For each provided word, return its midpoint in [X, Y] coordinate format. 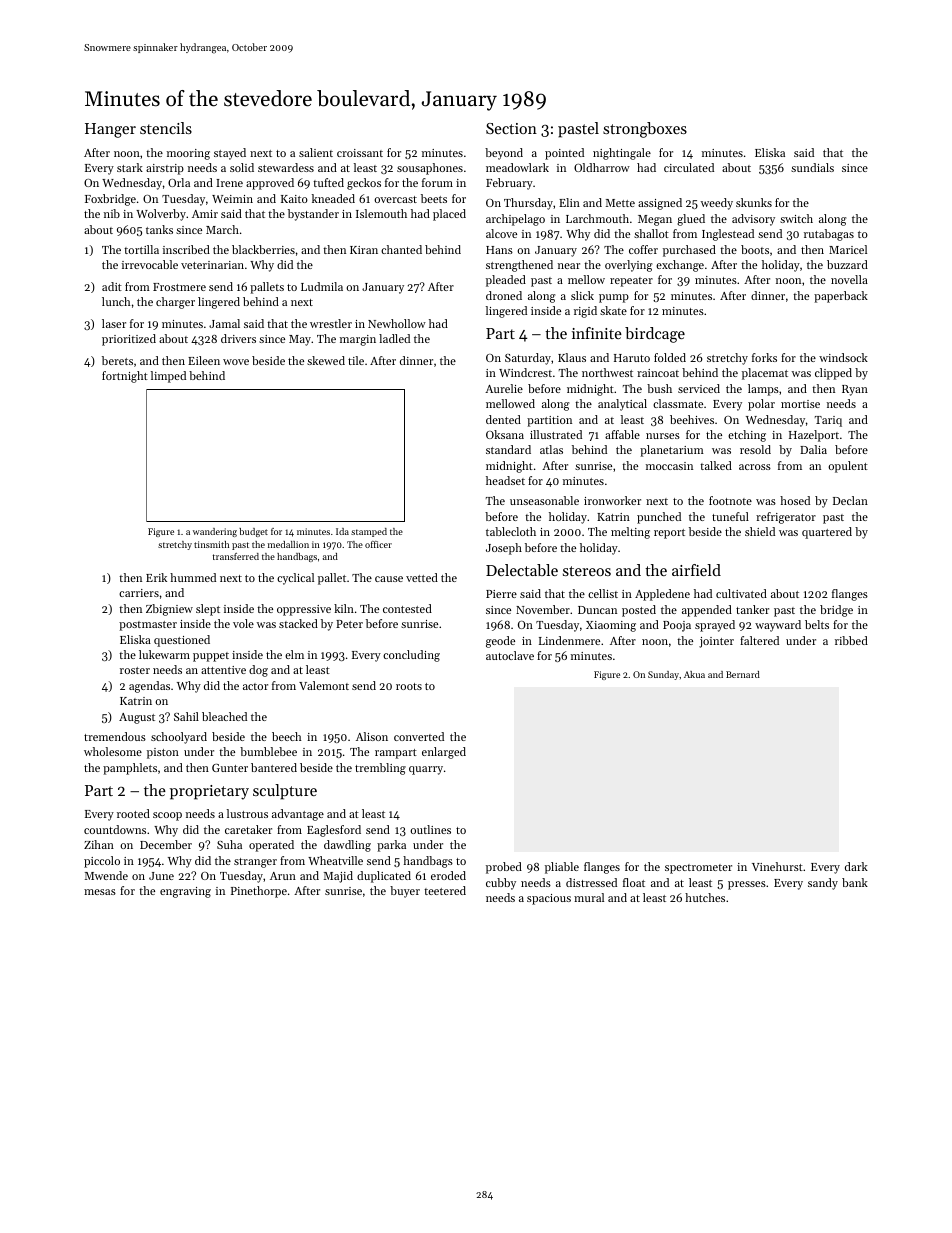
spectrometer [698, 869]
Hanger [110, 130]
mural [589, 897]
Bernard [743, 674]
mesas [100, 892]
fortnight [125, 377]
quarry [426, 770]
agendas [149, 687]
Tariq [828, 421]
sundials [812, 167]
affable [622, 434]
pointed [564, 154]
